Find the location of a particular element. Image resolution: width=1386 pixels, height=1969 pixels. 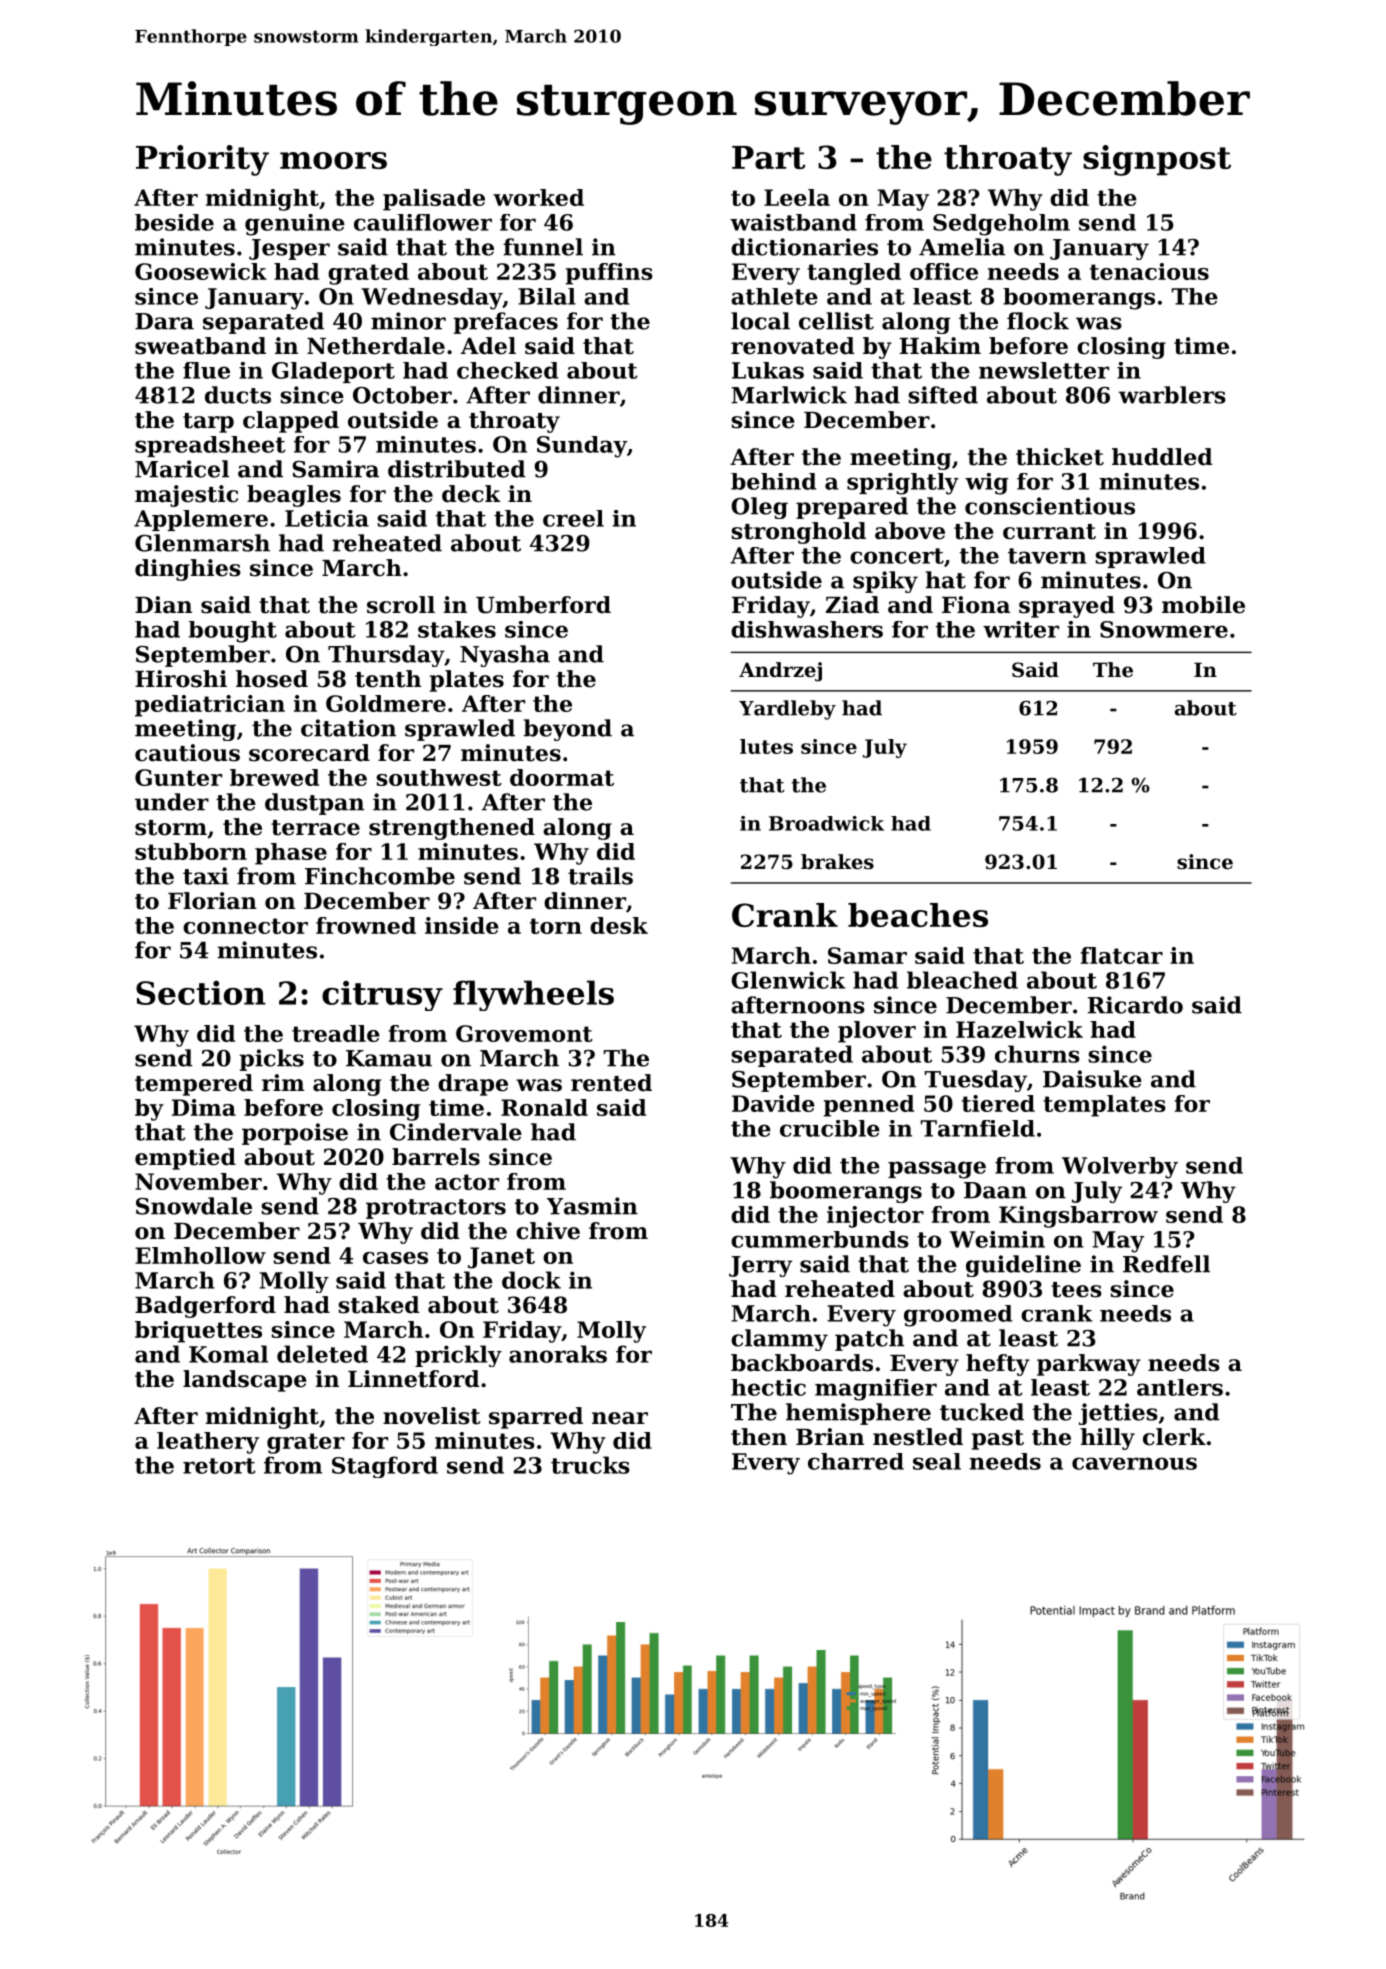

tenacious is located at coordinates (1149, 271).
